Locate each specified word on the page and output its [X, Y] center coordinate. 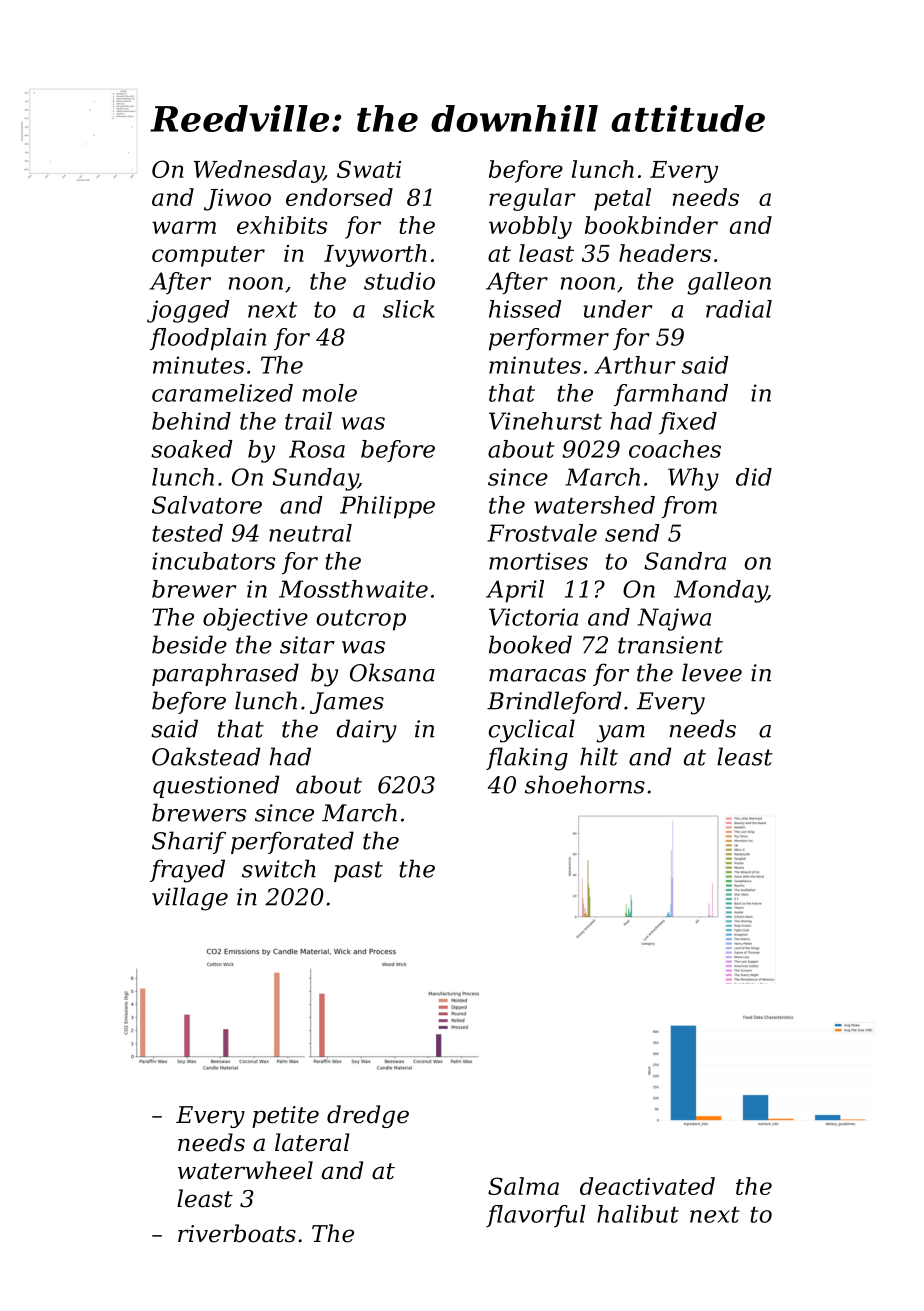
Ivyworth [375, 255]
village [190, 899]
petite [285, 1117]
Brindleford [554, 702]
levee [712, 672]
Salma [523, 1186]
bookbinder [651, 225]
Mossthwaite [353, 589]
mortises [538, 561]
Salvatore [207, 505]
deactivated [647, 1186]
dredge [368, 1116]
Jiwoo [237, 200]
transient [670, 645]
